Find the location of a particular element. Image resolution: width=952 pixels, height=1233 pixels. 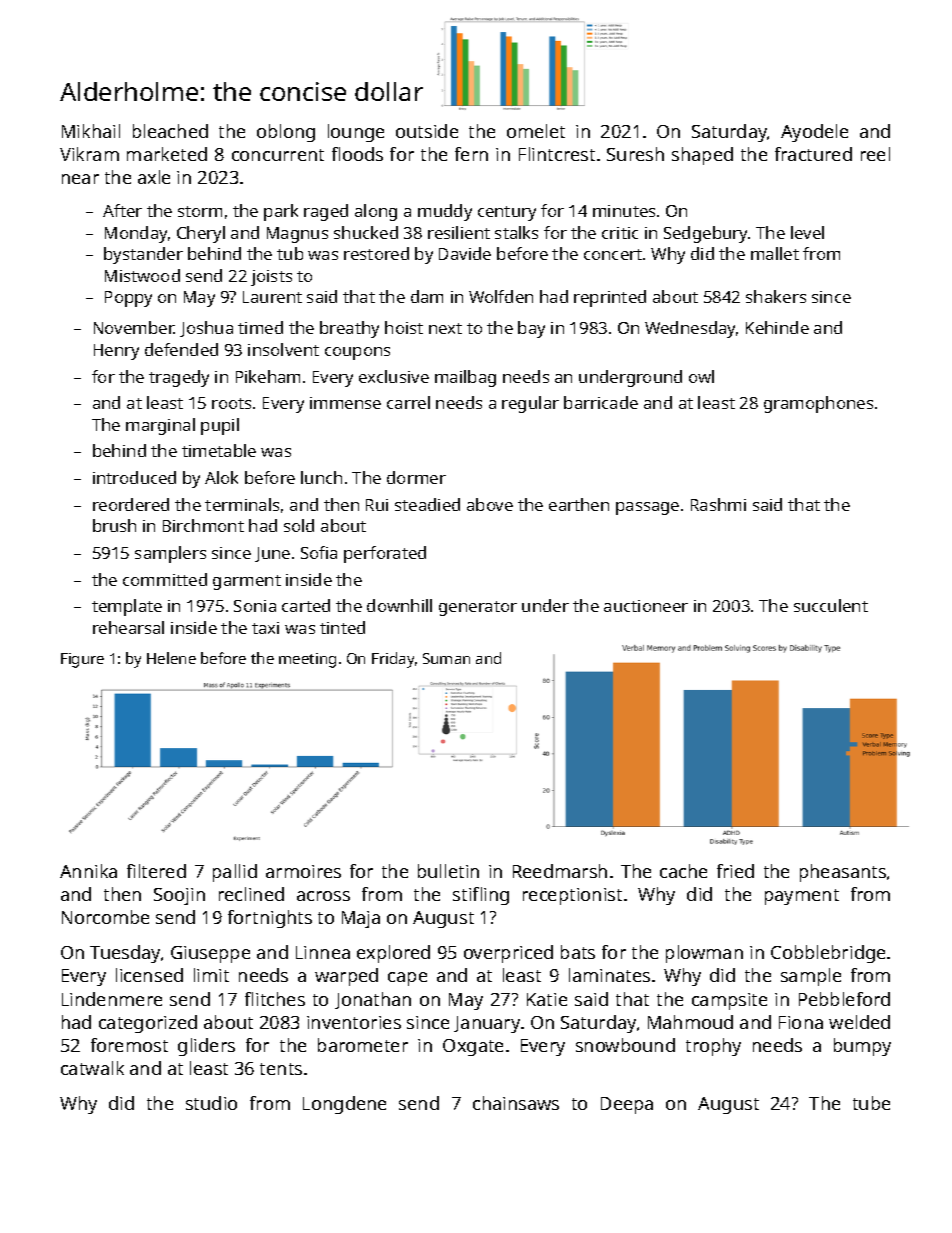

receptionist is located at coordinates (572, 896).
